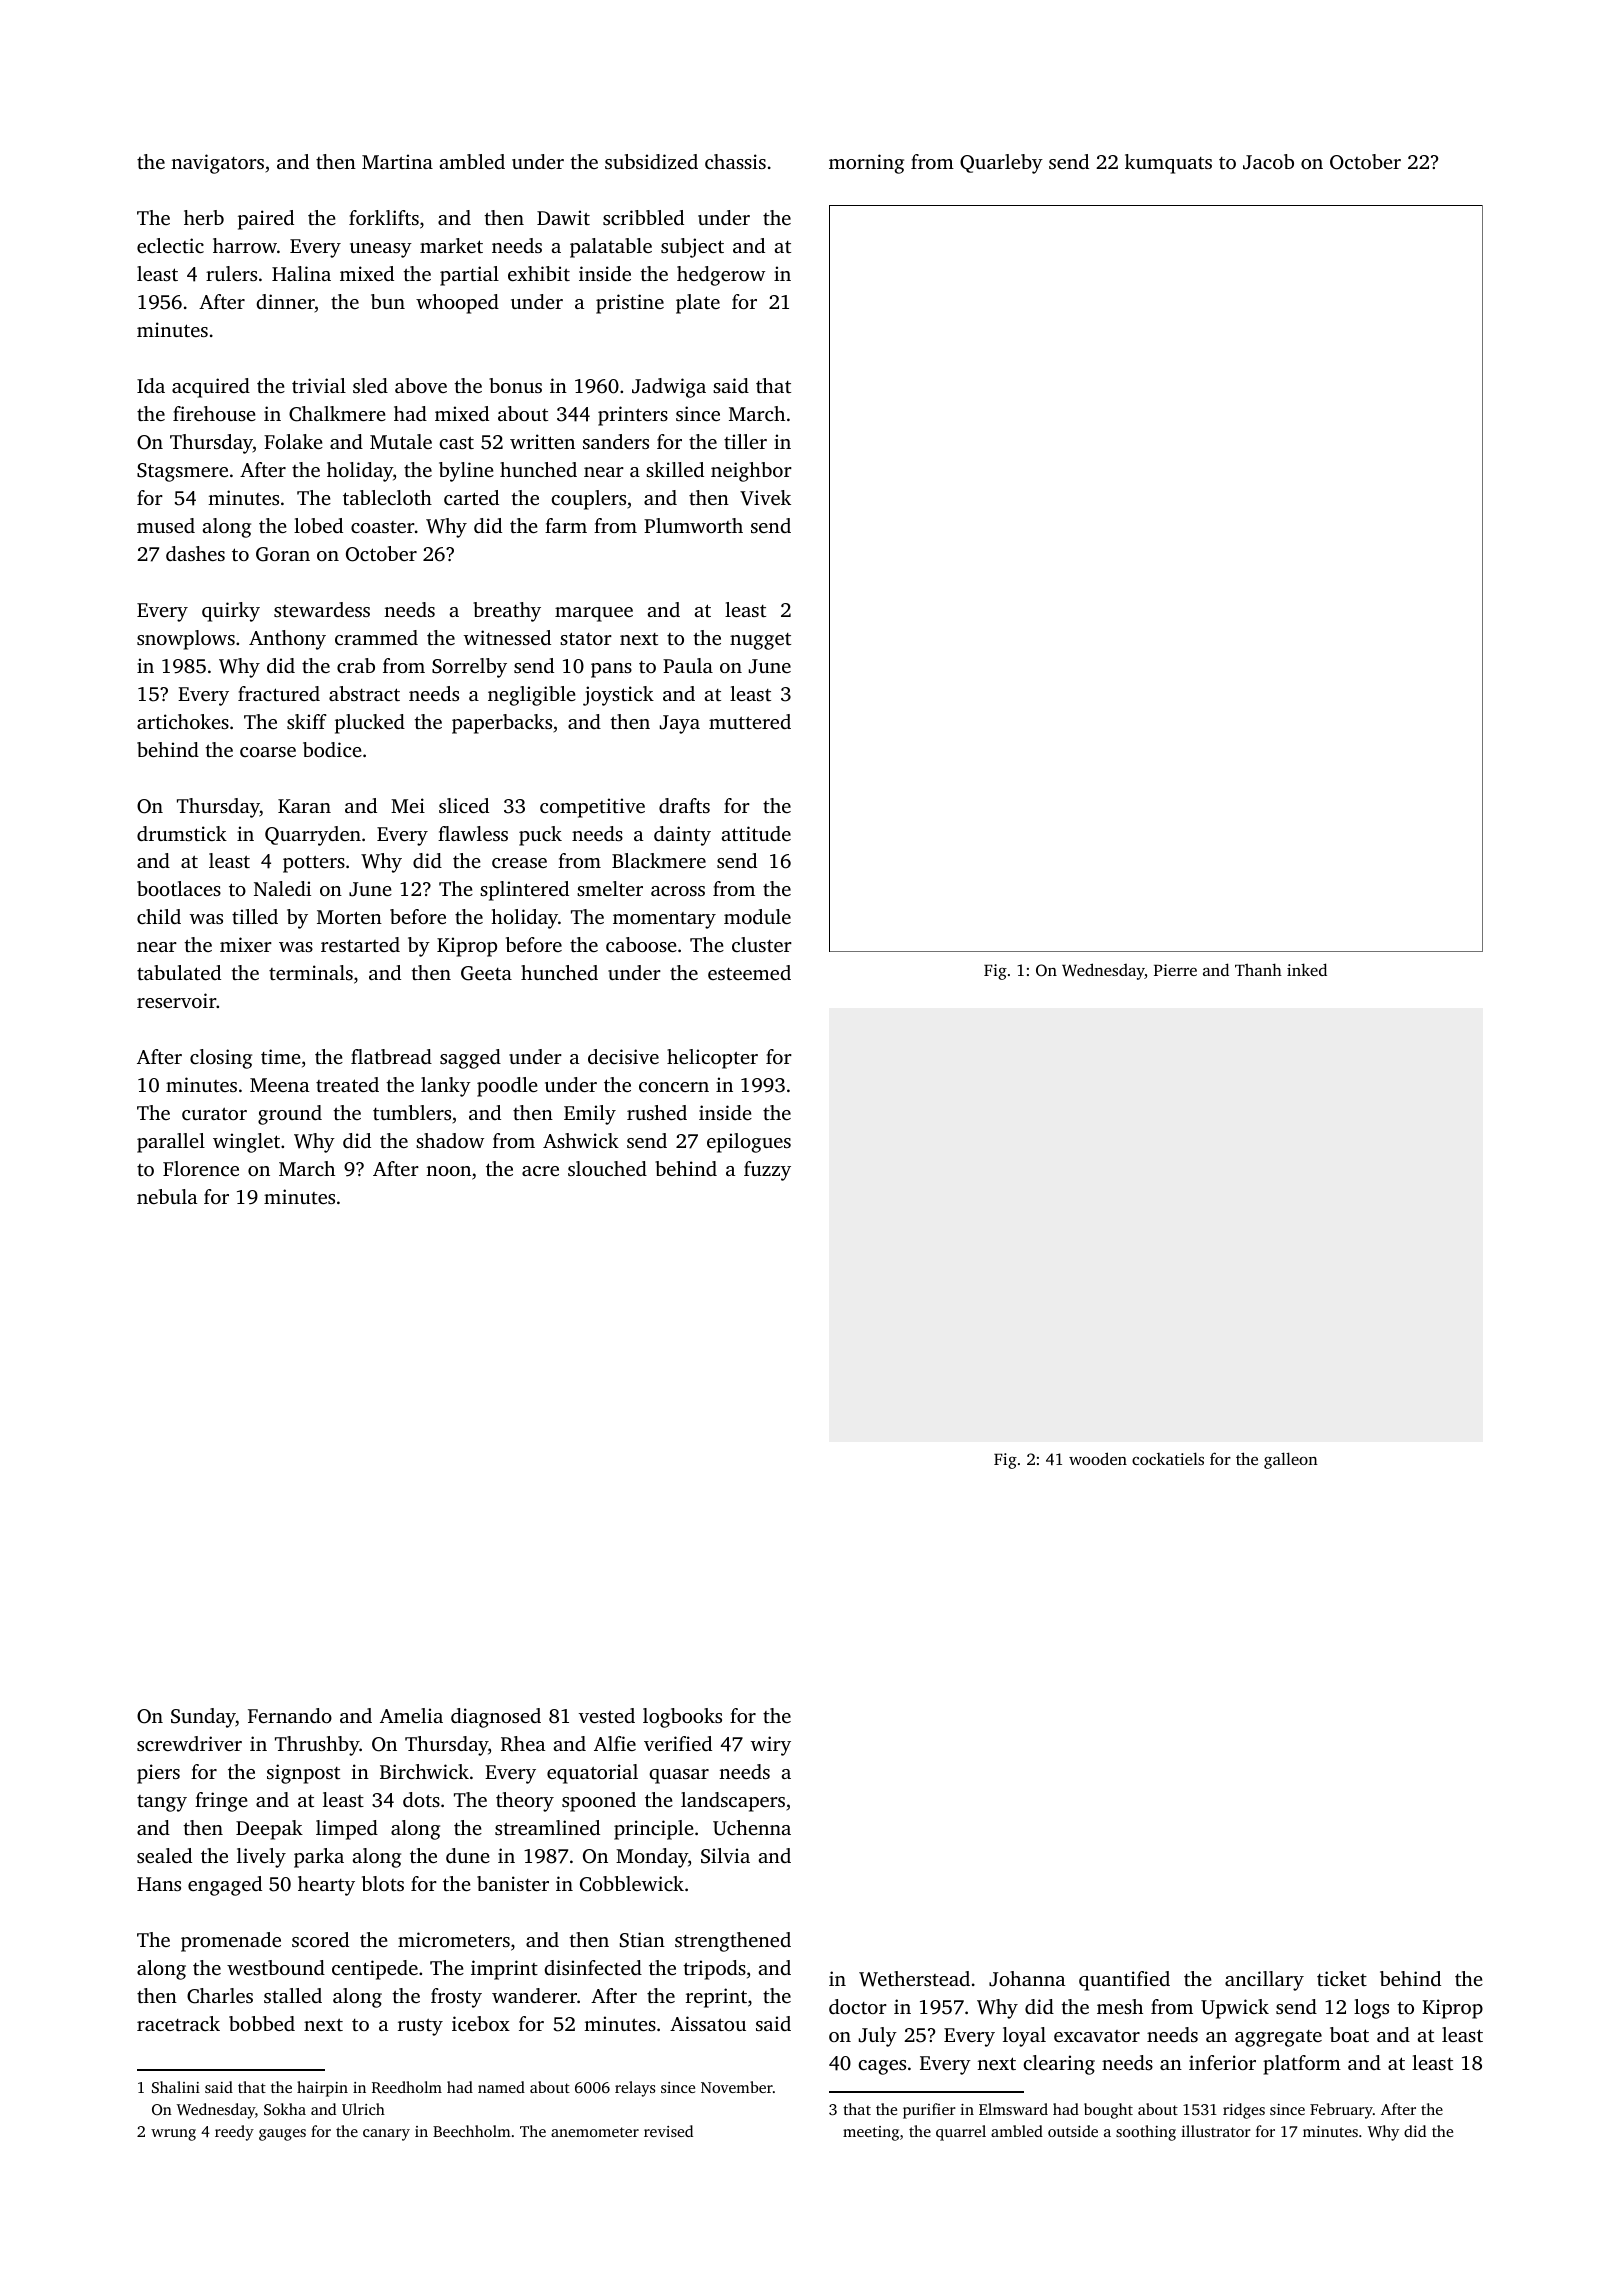 This screenshot has height=2292, width=1620. I want to click on kumquats, so click(1168, 164).
